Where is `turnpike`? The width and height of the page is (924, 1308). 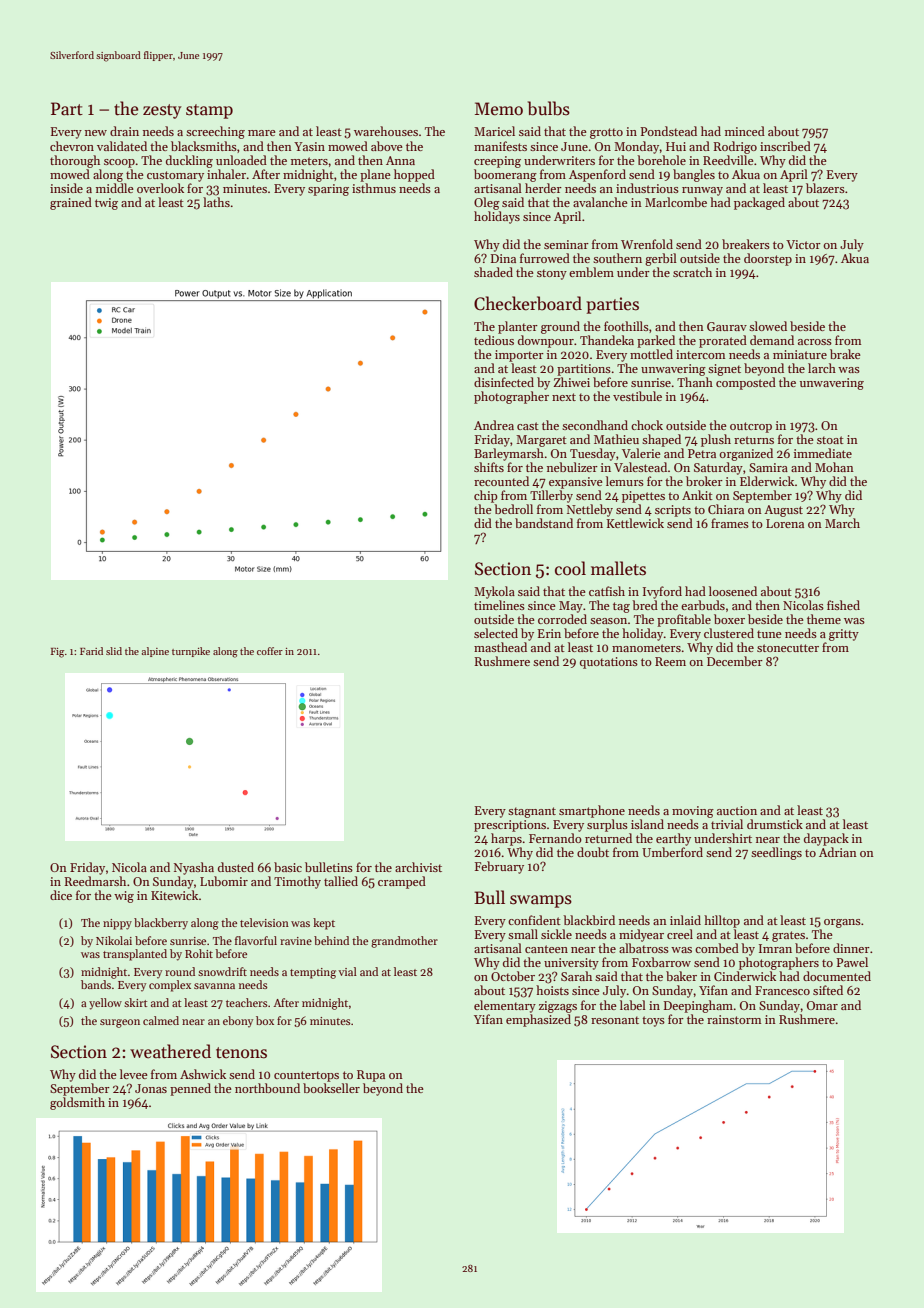
turnpike is located at coordinates (191, 652).
